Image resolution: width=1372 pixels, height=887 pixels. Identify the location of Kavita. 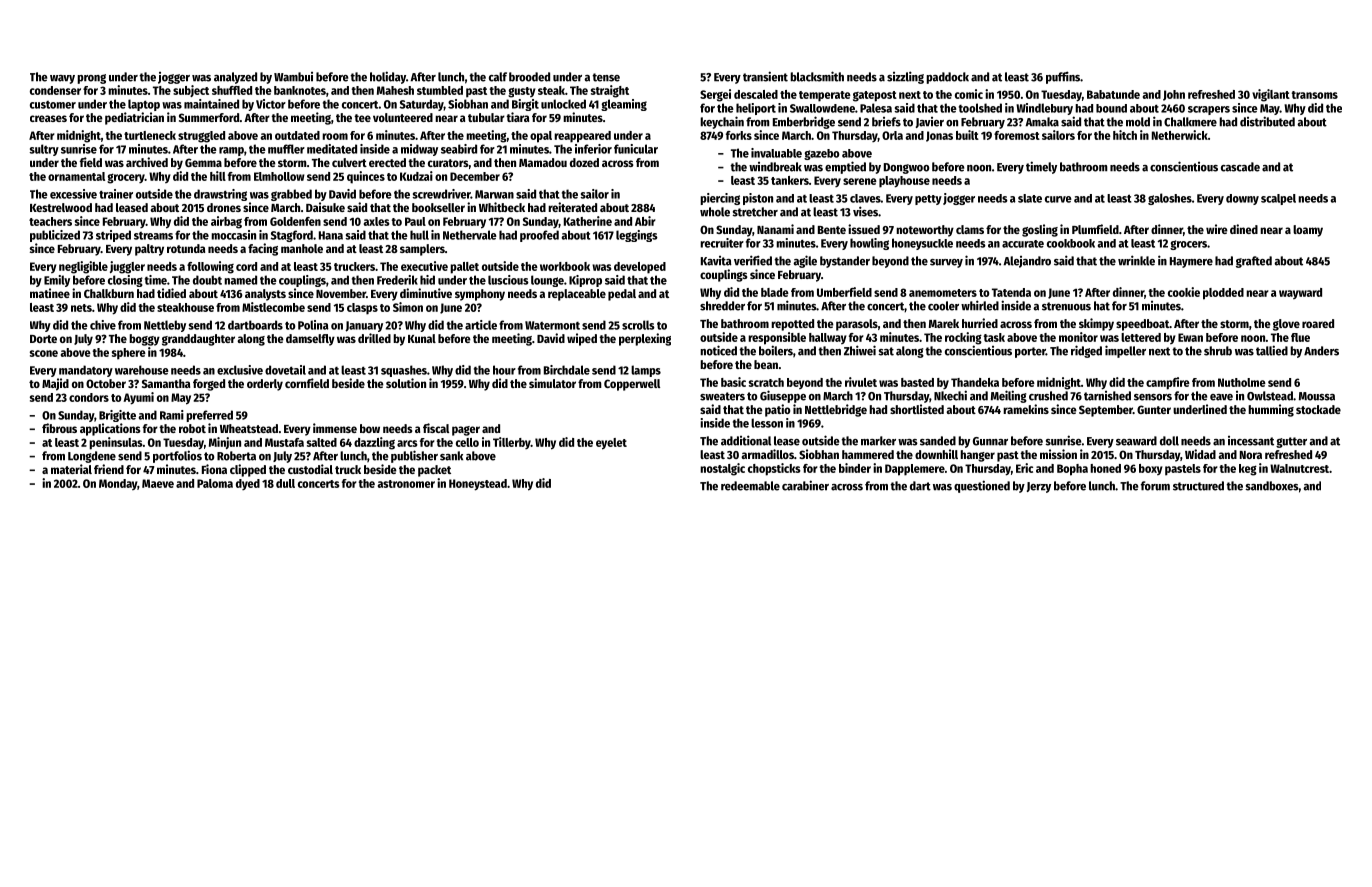
(716, 261).
